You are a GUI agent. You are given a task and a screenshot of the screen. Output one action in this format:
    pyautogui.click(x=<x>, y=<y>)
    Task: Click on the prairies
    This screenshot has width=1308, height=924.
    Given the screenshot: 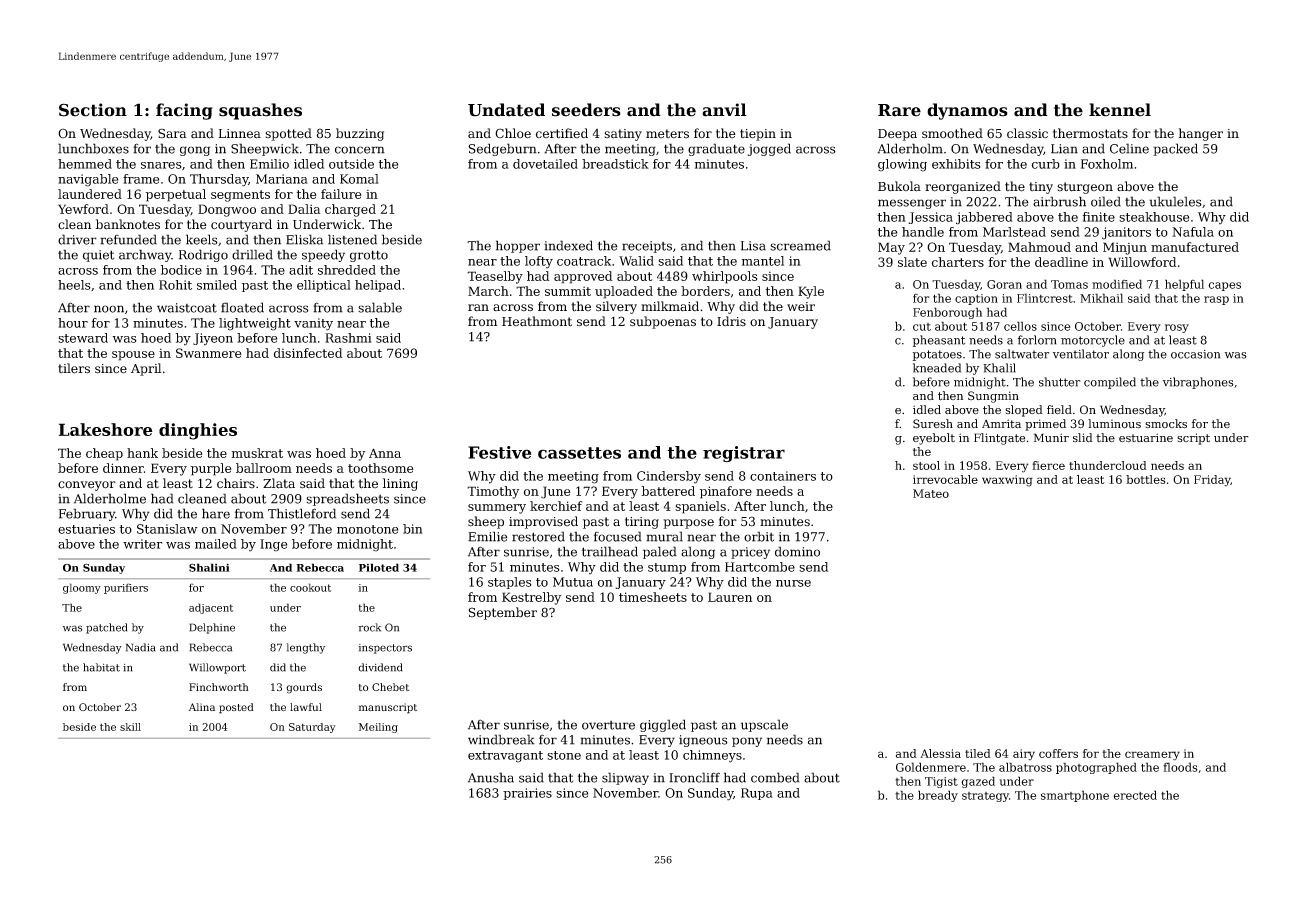 What is the action you would take?
    pyautogui.click(x=527, y=794)
